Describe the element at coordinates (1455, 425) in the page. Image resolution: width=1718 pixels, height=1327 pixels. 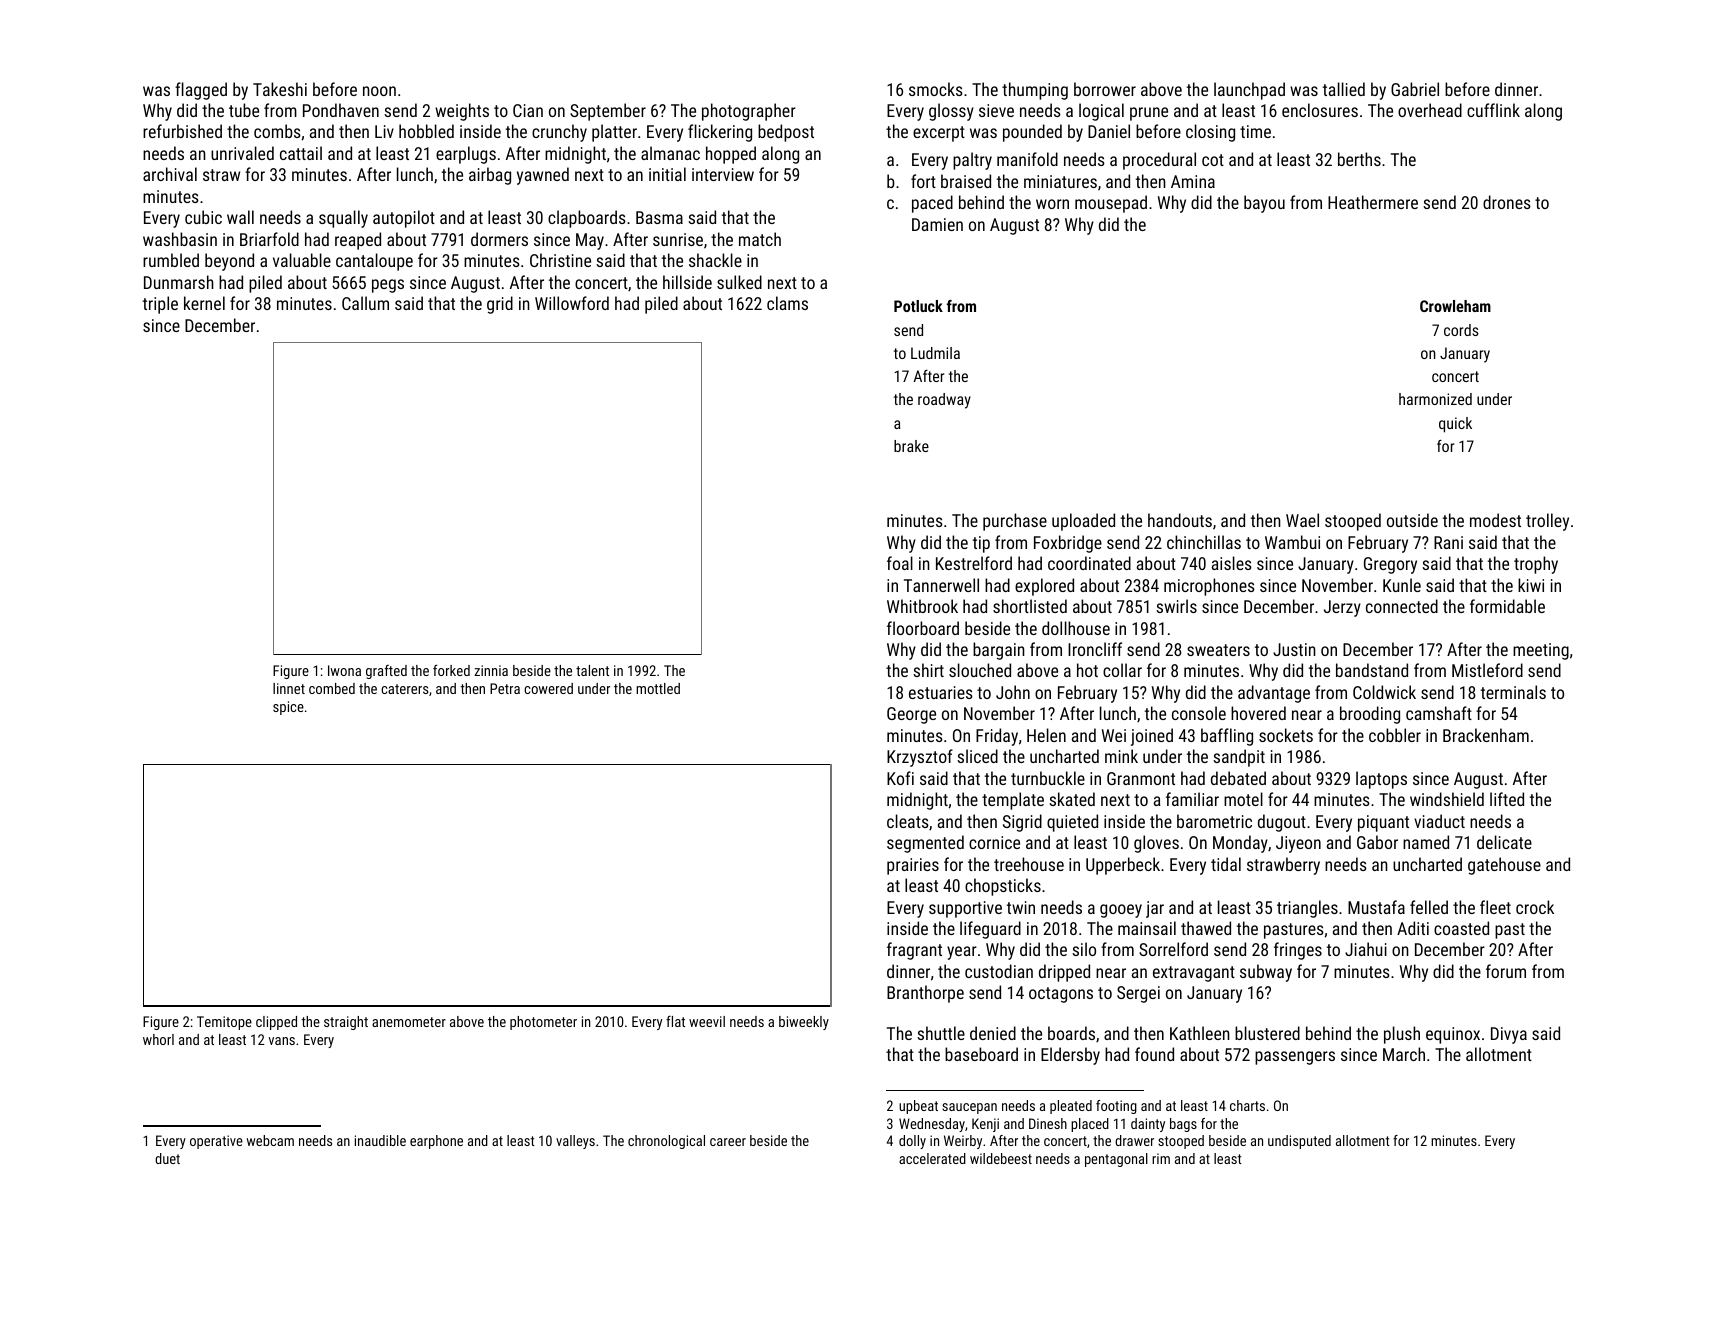
I see `quick` at that location.
